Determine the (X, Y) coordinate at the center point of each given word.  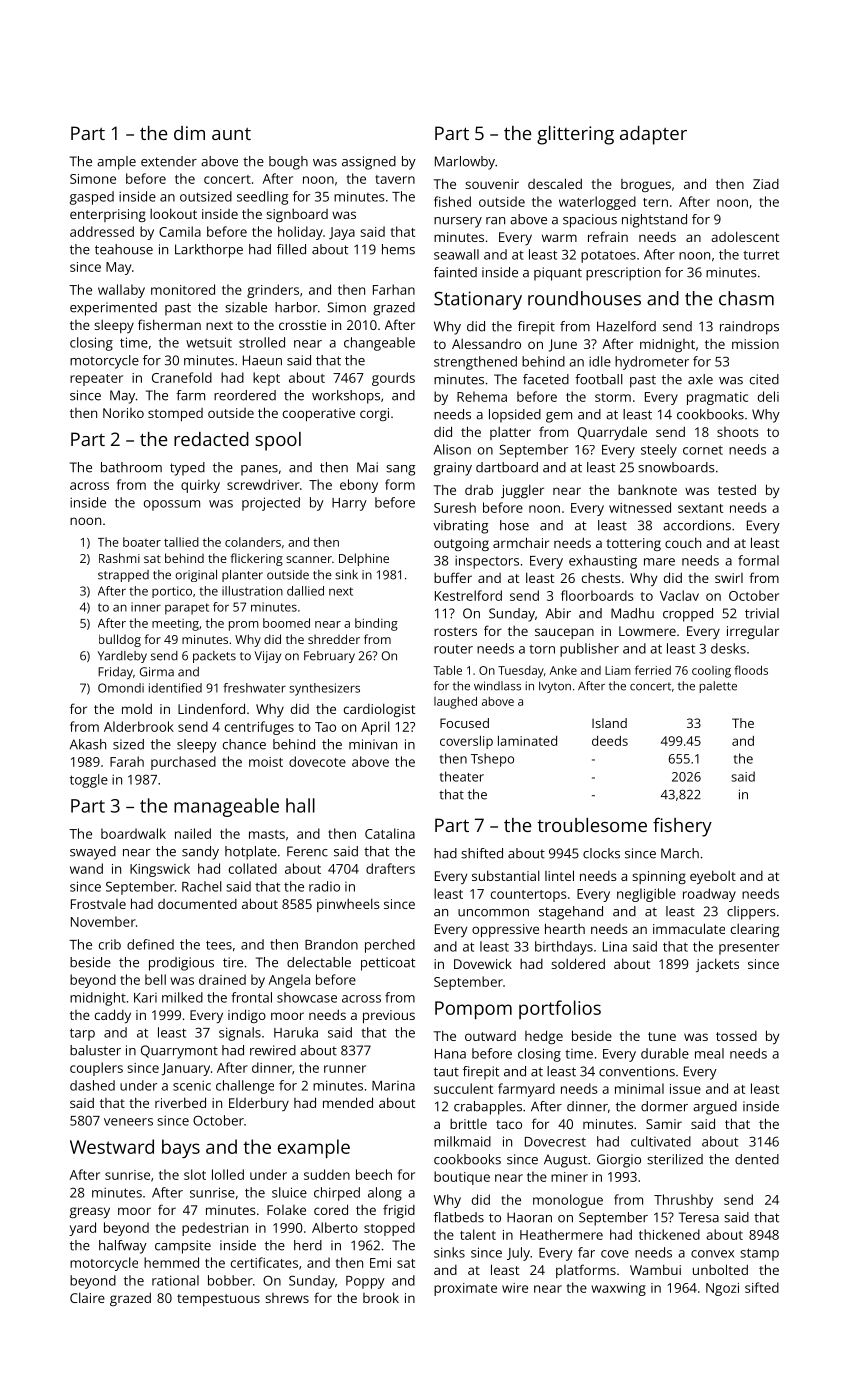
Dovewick (483, 963)
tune (662, 1036)
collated (253, 868)
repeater (96, 380)
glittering (575, 135)
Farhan (394, 289)
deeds (610, 741)
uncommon (493, 913)
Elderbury (259, 1104)
